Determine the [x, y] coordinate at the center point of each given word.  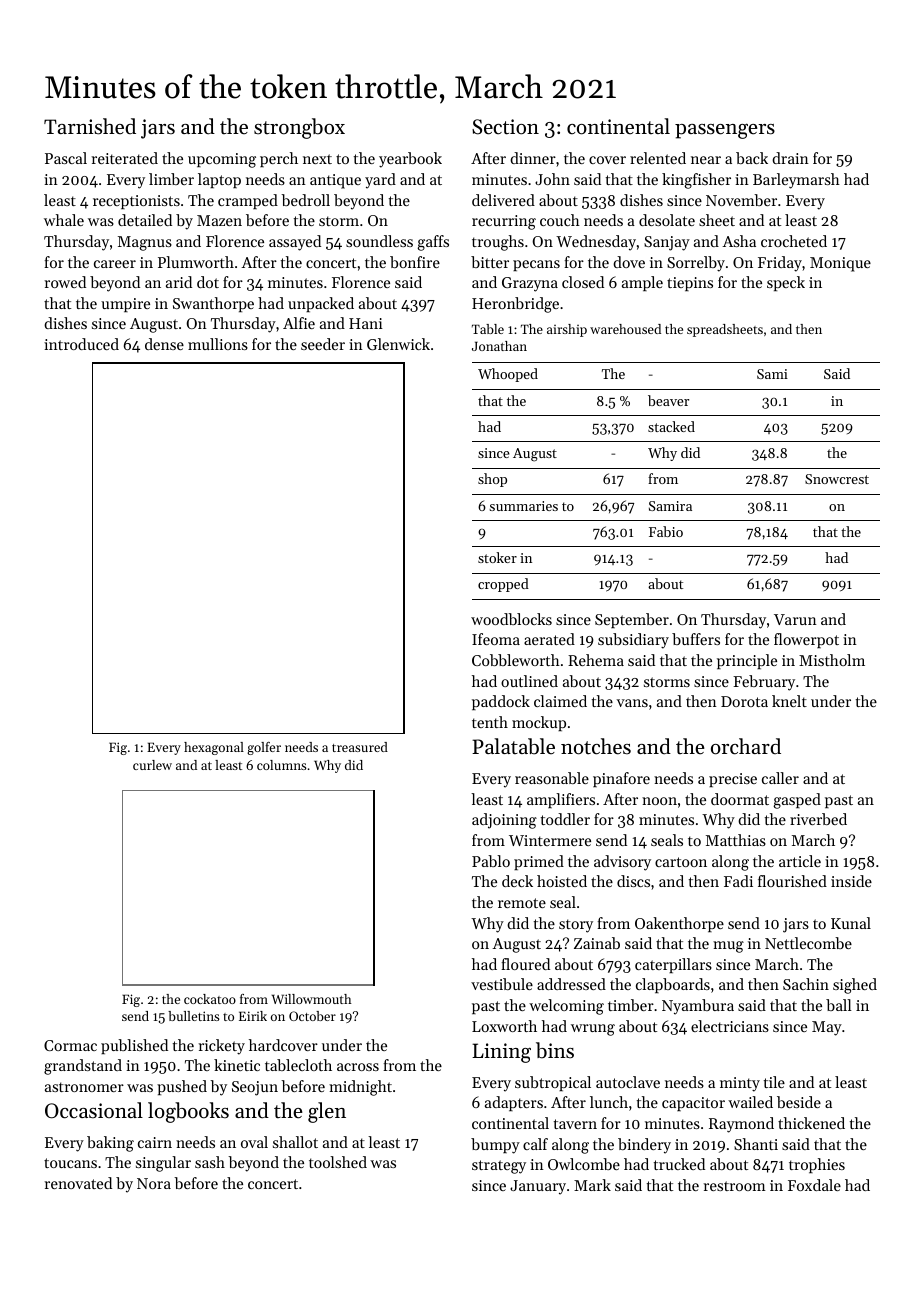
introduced [81, 344]
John [552, 179]
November [741, 200]
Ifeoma [496, 639]
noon [659, 801]
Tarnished [90, 126]
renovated [78, 1183]
